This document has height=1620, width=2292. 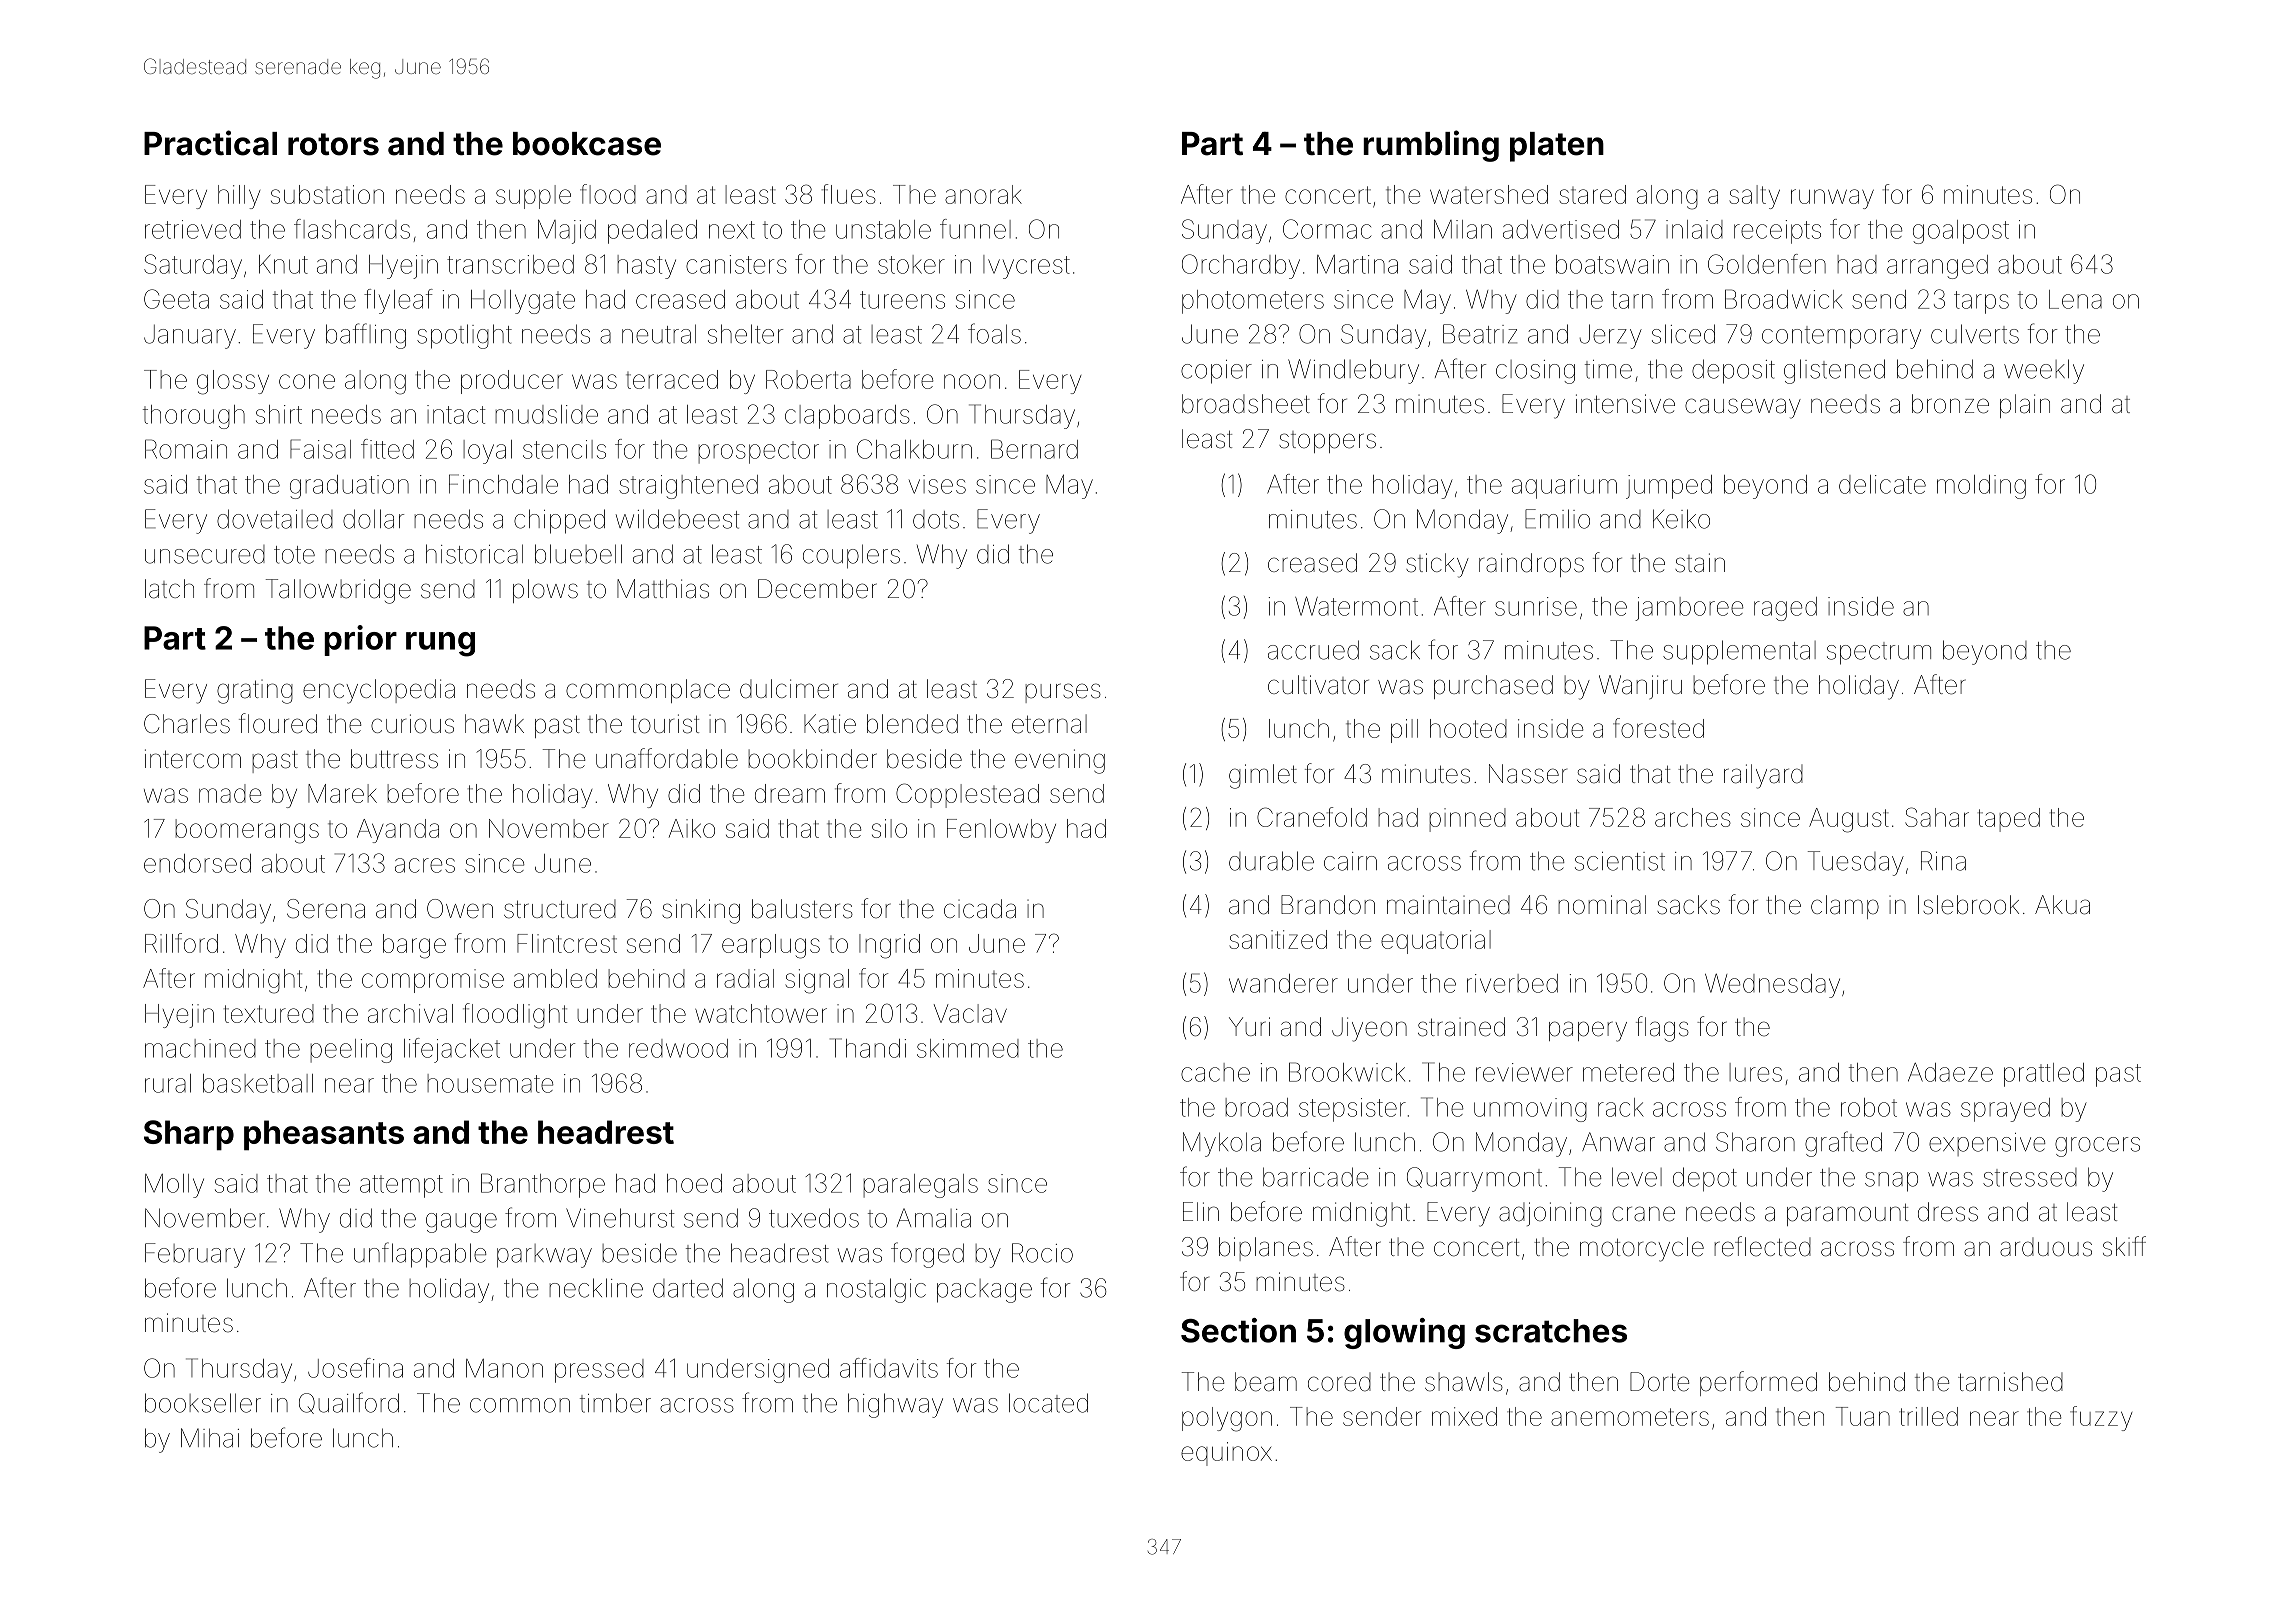 What do you see at coordinates (420, 1255) in the document?
I see `unflappable` at bounding box center [420, 1255].
